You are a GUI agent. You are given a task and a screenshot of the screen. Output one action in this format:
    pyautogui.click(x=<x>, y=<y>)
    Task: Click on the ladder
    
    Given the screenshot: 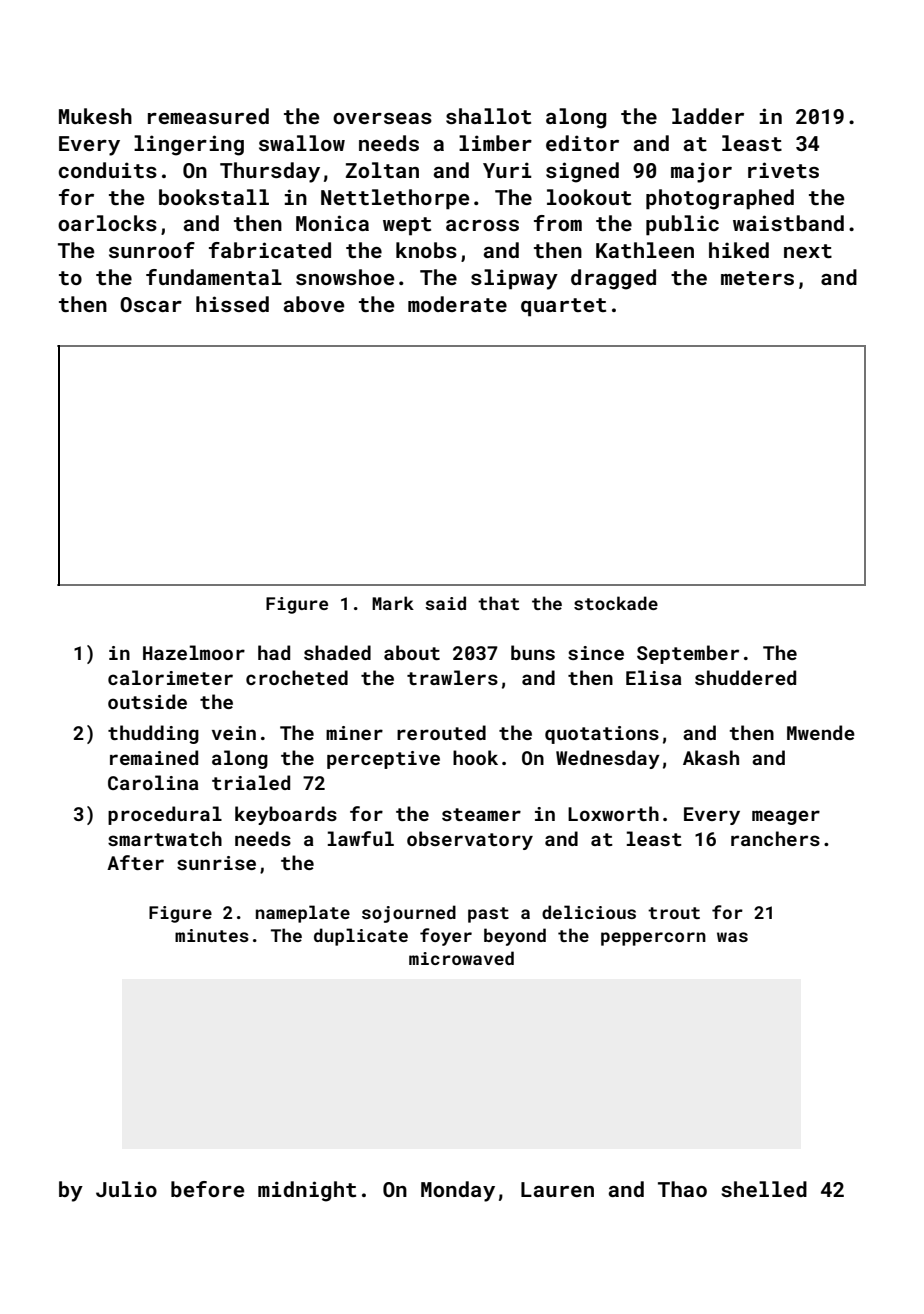 What is the action you would take?
    pyautogui.click(x=708, y=116)
